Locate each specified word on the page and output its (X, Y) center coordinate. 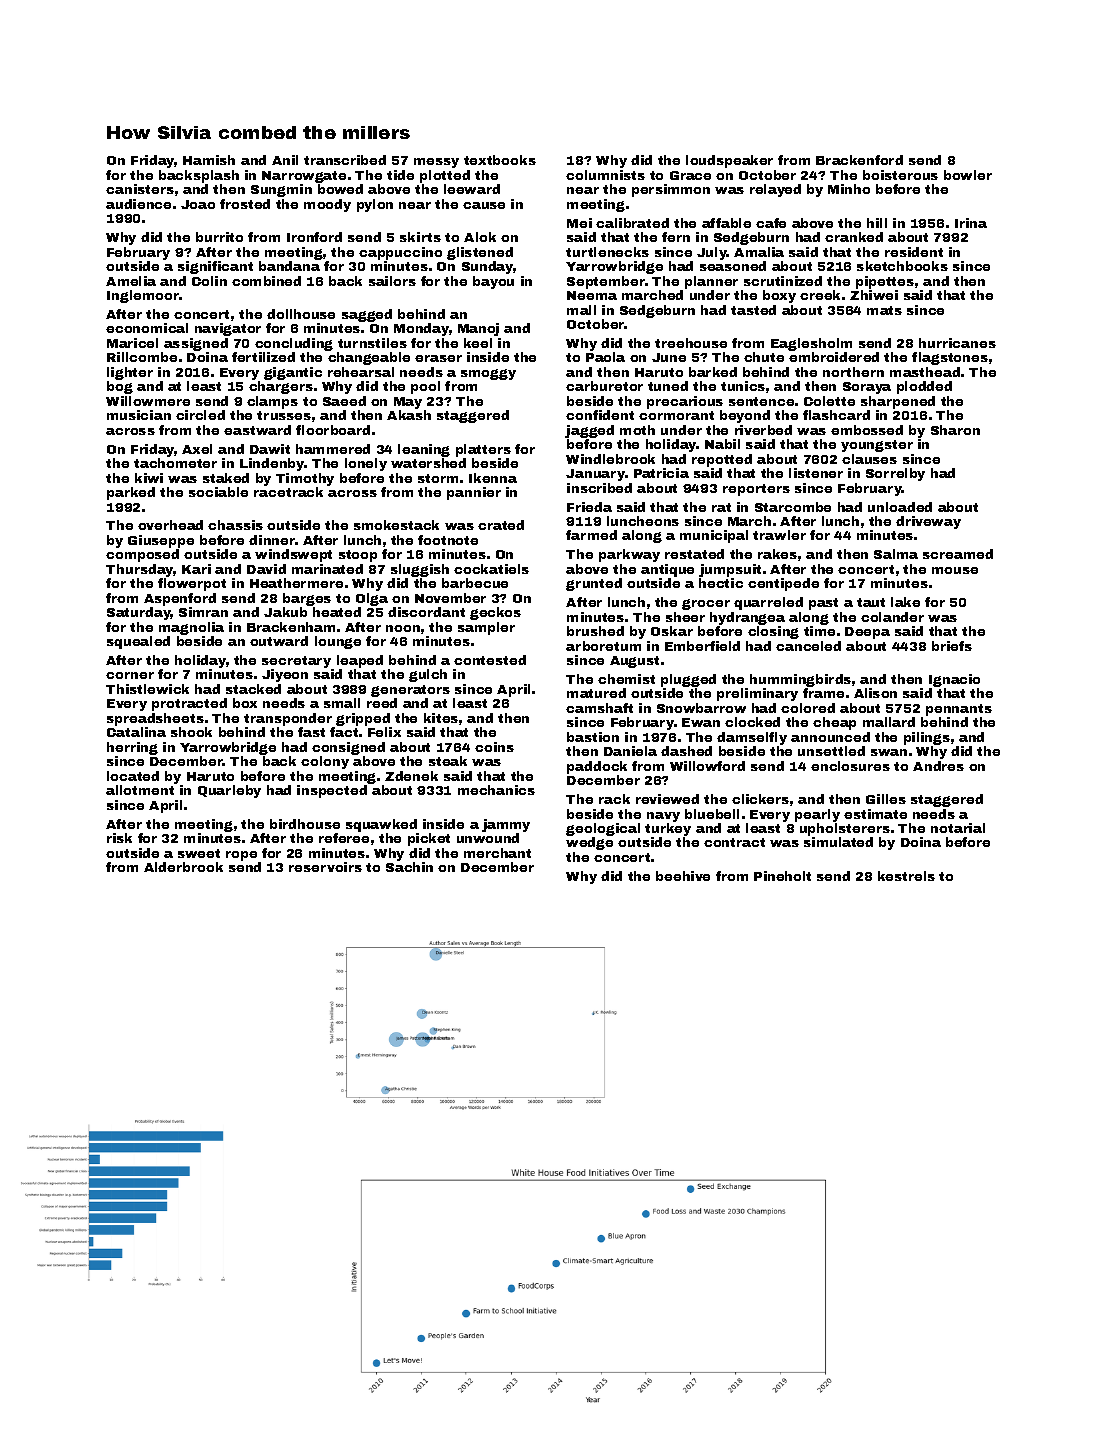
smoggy (488, 374)
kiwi (149, 478)
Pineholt (782, 876)
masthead (925, 372)
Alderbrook (183, 867)
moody (327, 205)
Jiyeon (285, 675)
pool (425, 387)
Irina (971, 223)
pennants (959, 710)
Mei (579, 223)
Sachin (409, 867)
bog (120, 387)
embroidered (834, 357)
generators (410, 691)
